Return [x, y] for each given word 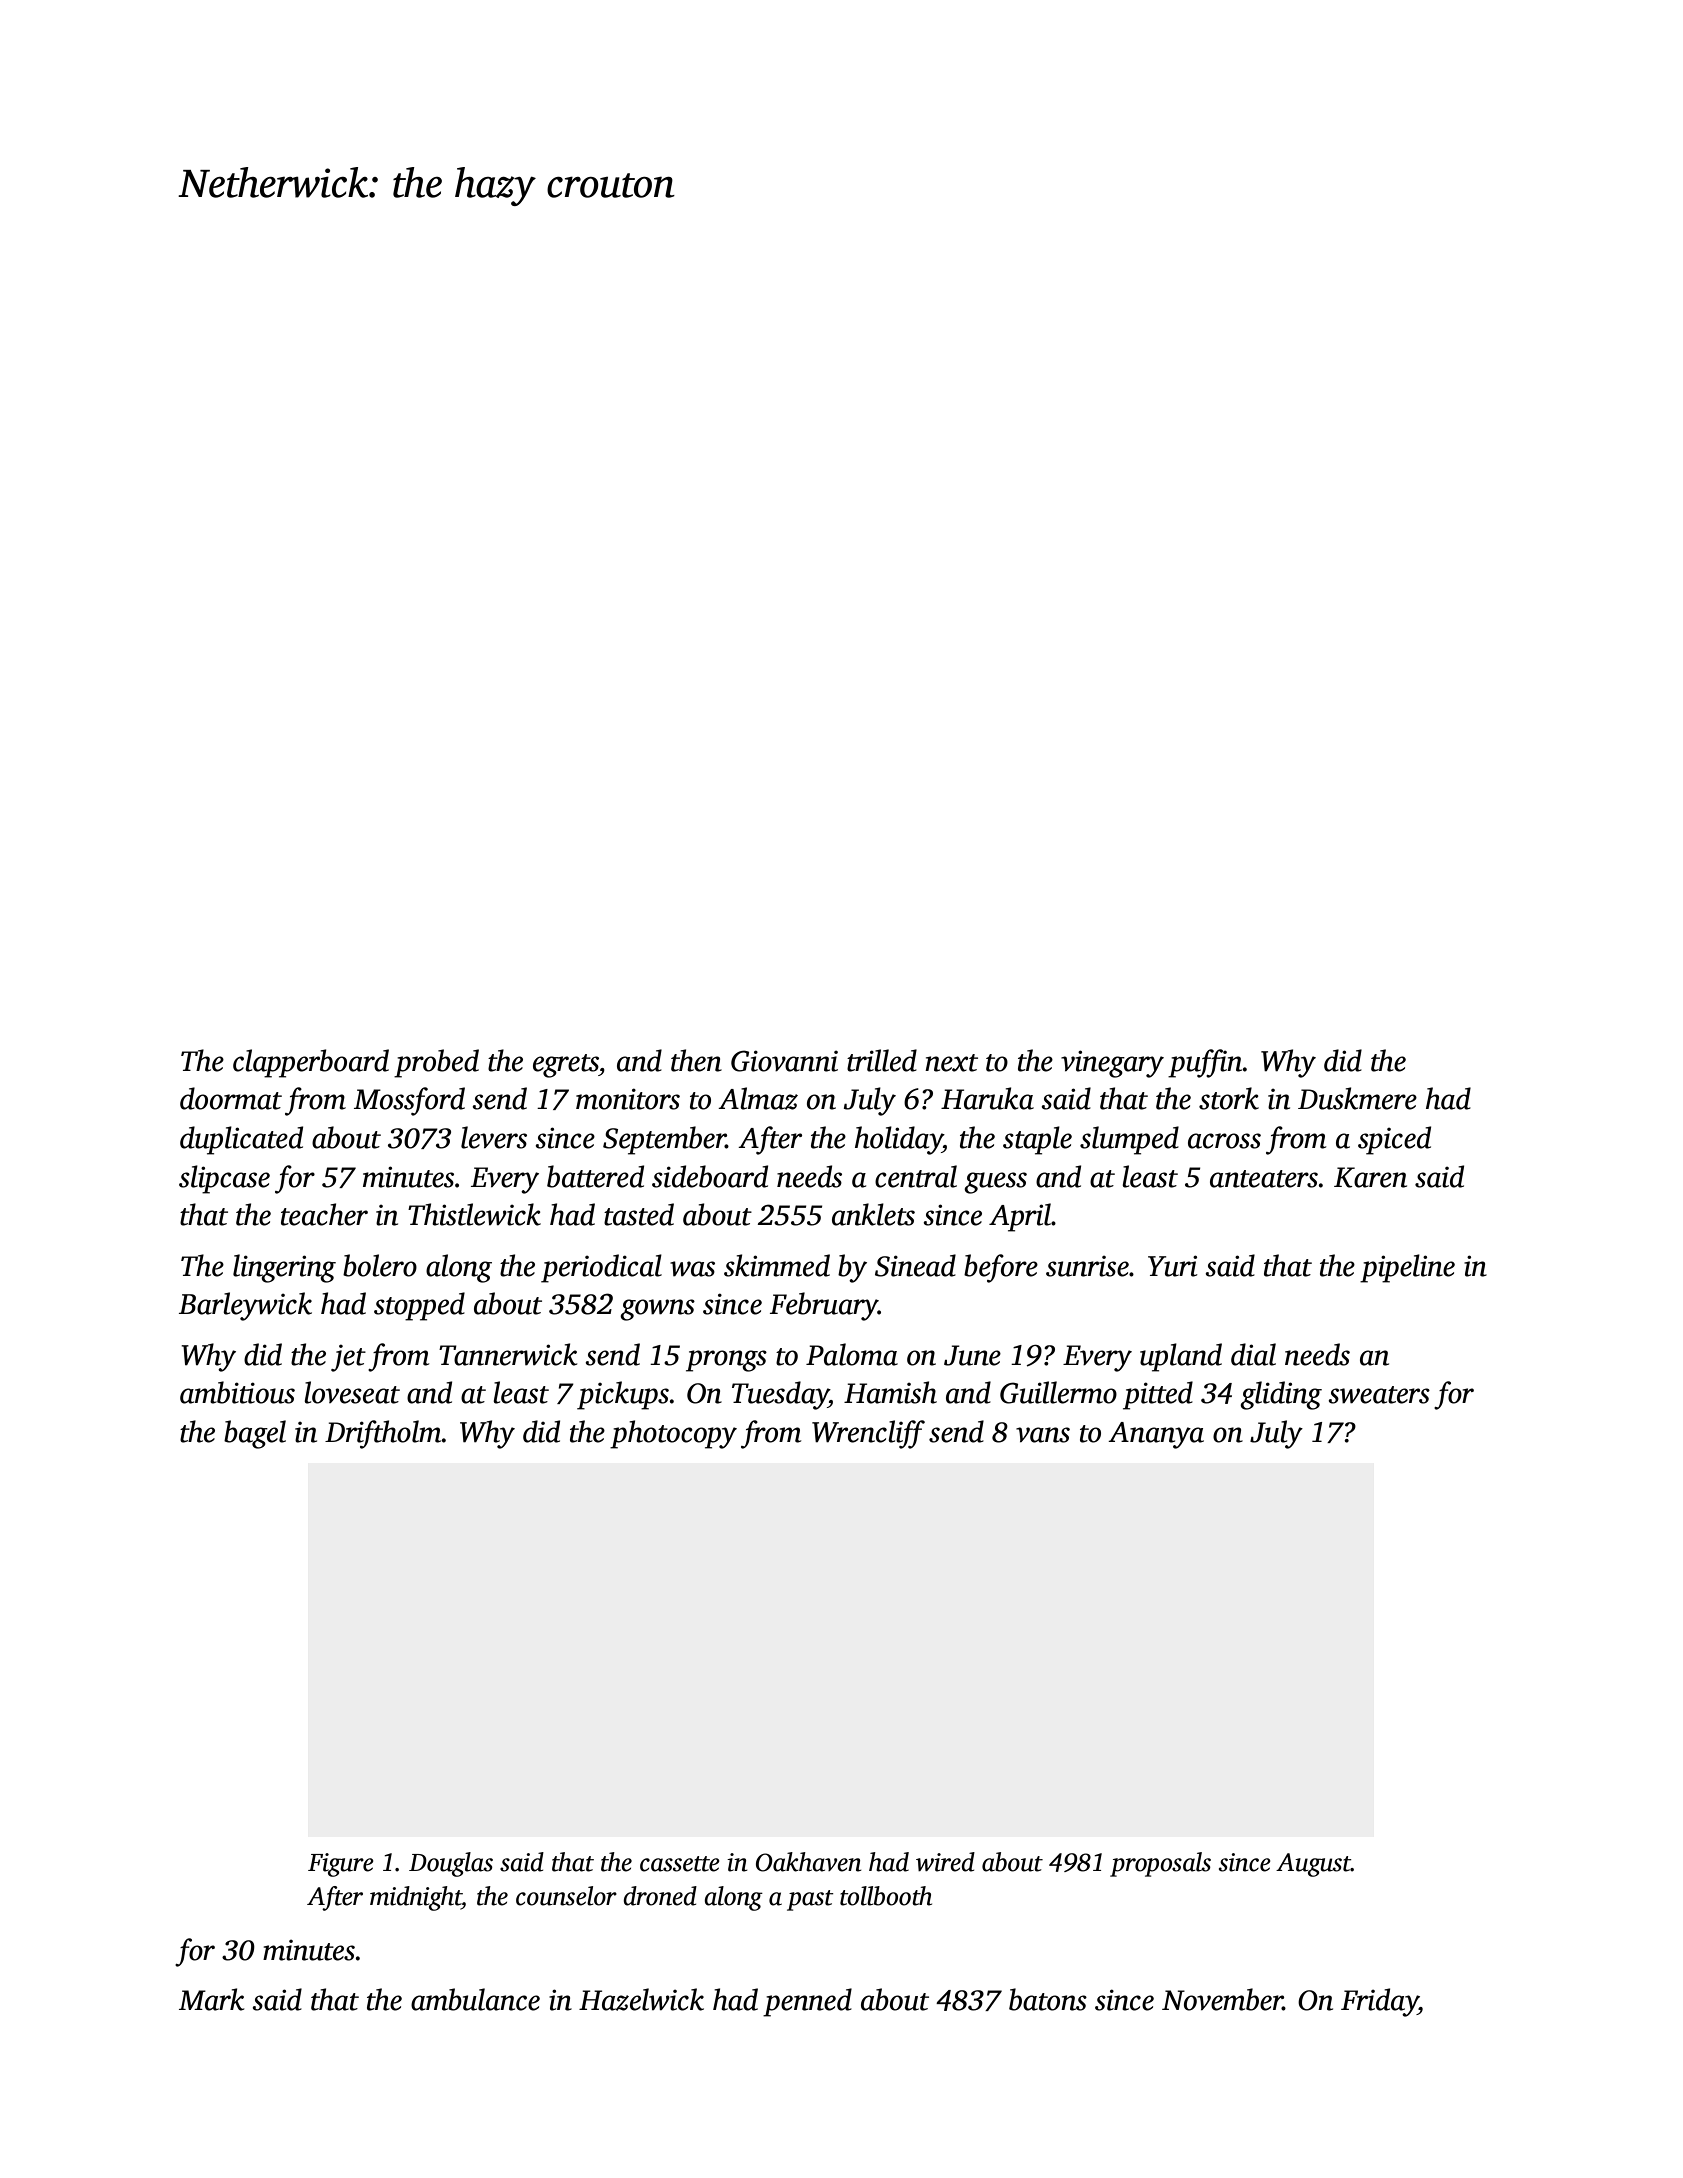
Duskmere [1357, 1098]
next [951, 1063]
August [1313, 1865]
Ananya [1156, 1435]
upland [1181, 1357]
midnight [416, 1898]
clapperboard [311, 1063]
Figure [341, 1865]
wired [945, 1862]
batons [1048, 1999]
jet [348, 1358]
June [972, 1355]
